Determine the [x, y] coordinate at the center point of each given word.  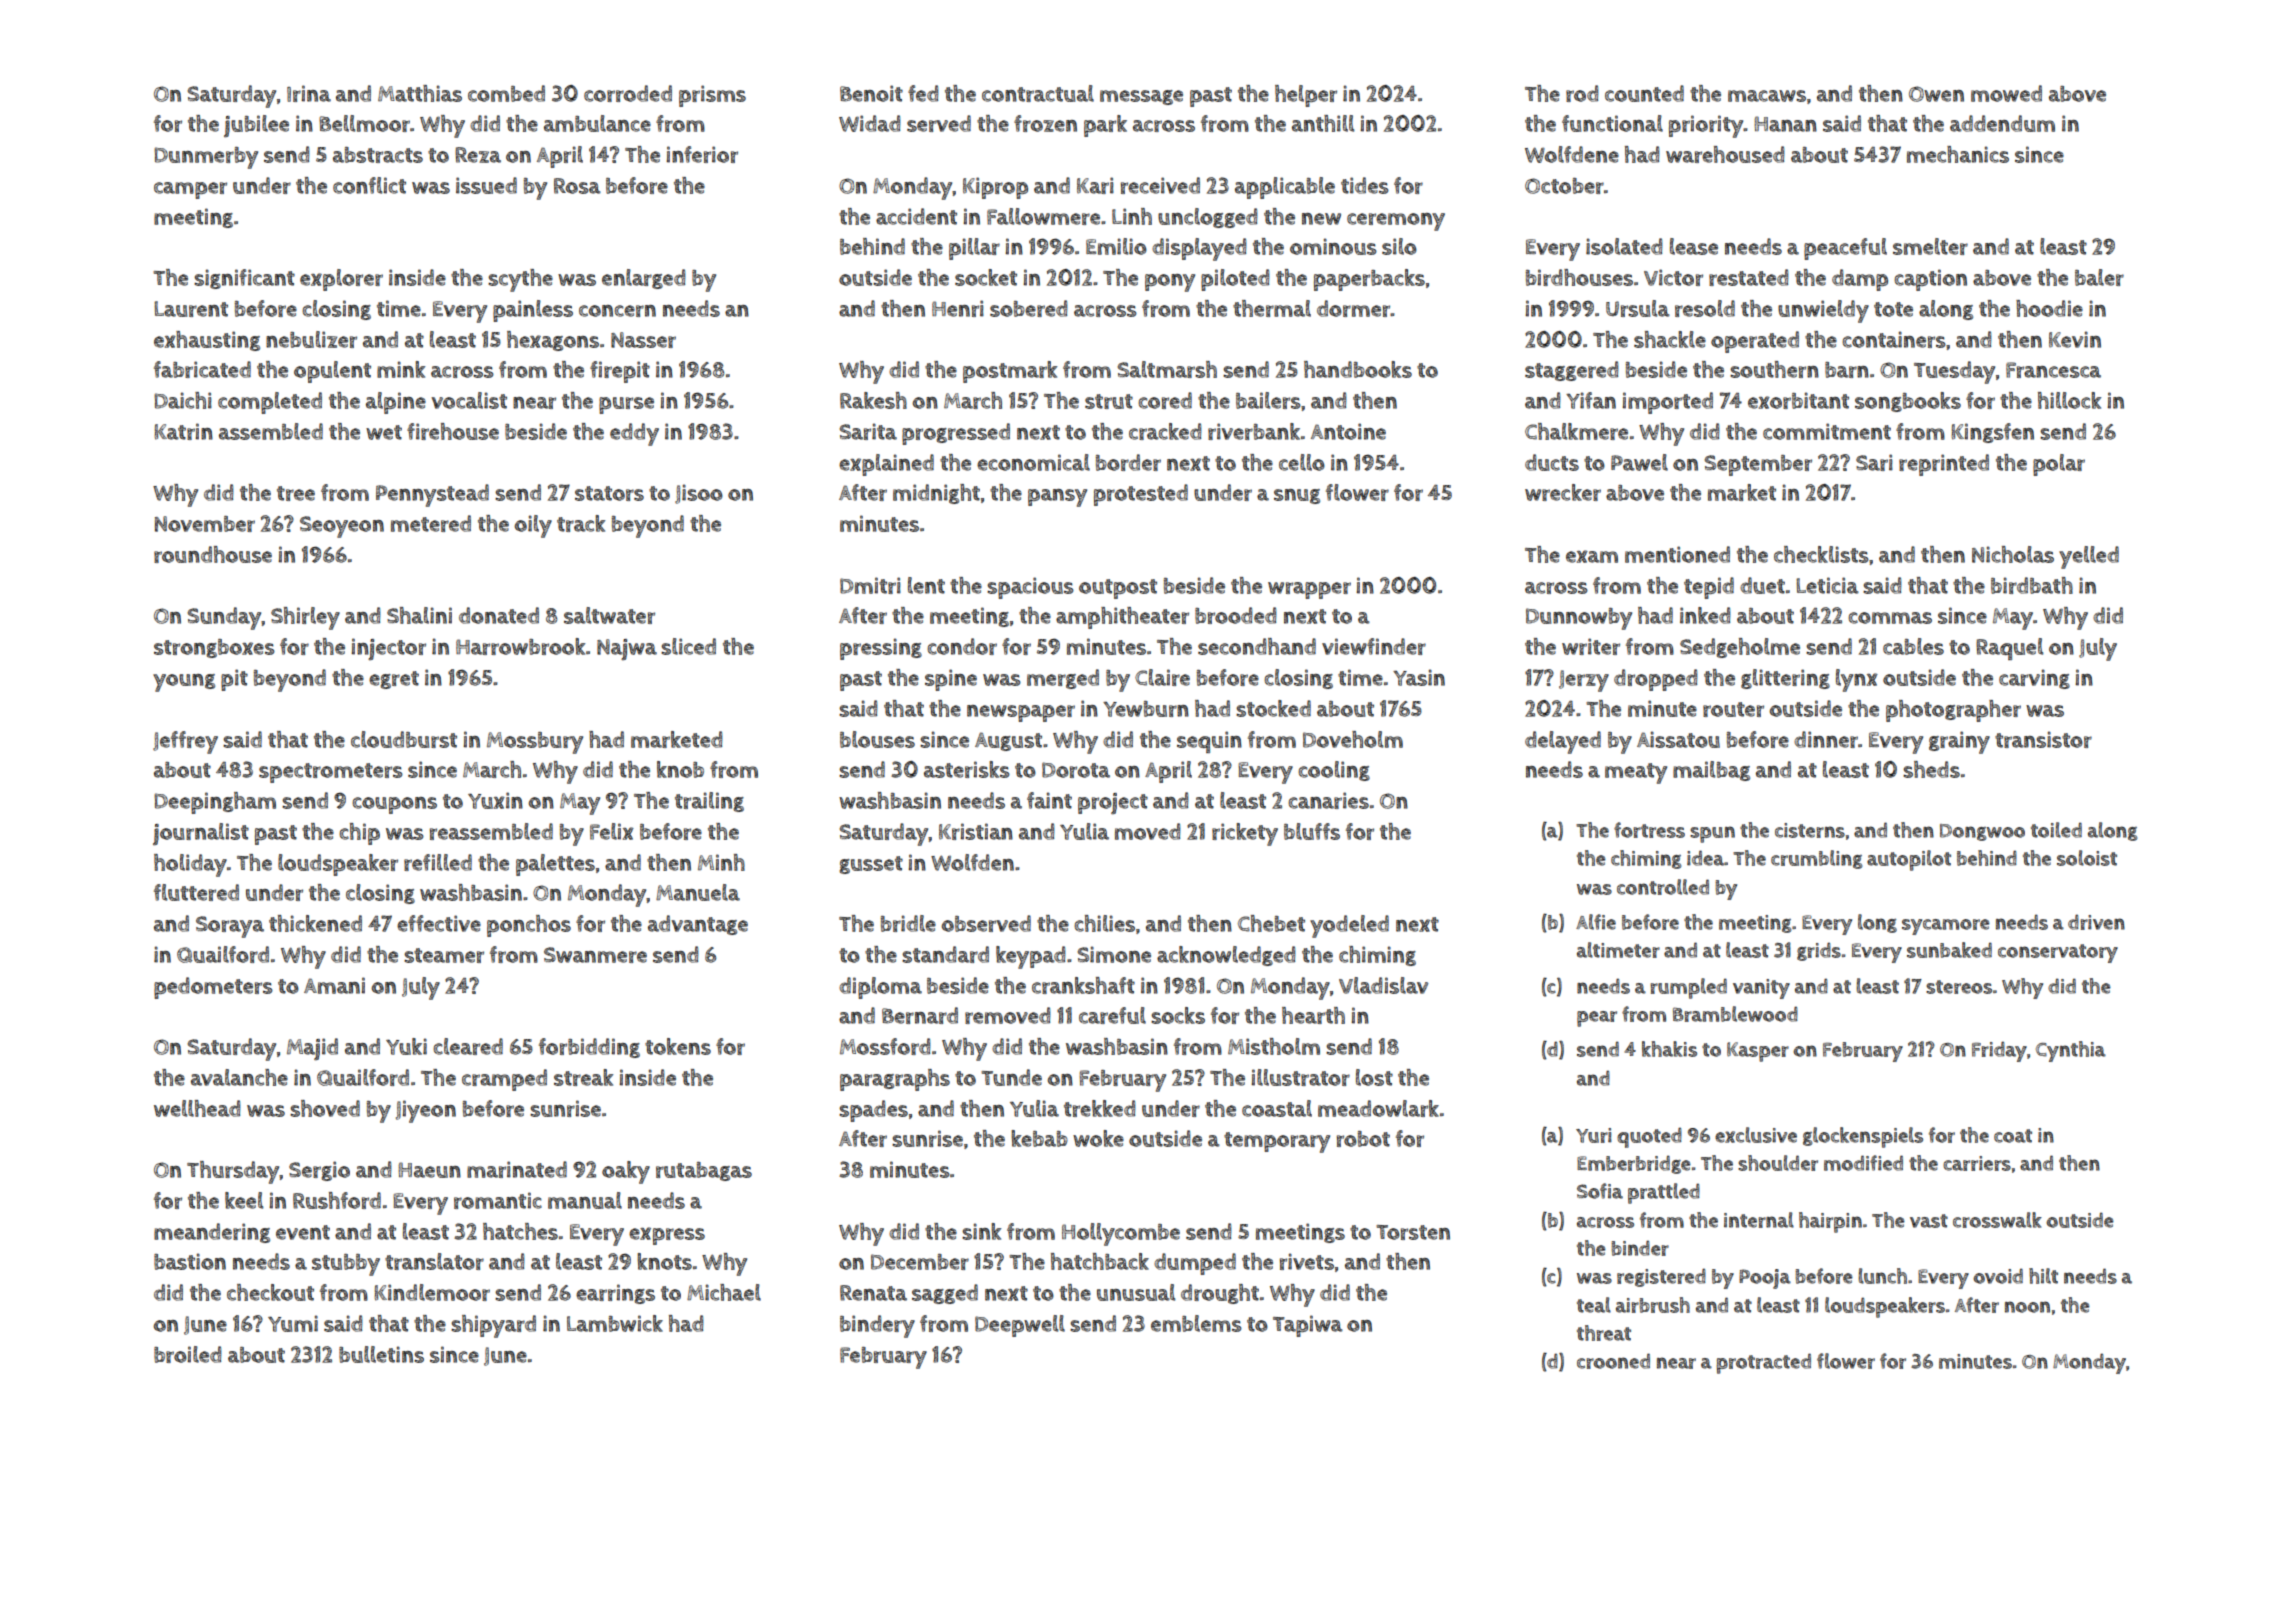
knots [664, 1261]
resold [1705, 308]
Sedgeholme [1740, 648]
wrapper [1309, 590]
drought [1220, 1294]
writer [1591, 646]
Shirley [305, 618]
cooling [1334, 771]
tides [1365, 185]
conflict [369, 185]
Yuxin [495, 800]
